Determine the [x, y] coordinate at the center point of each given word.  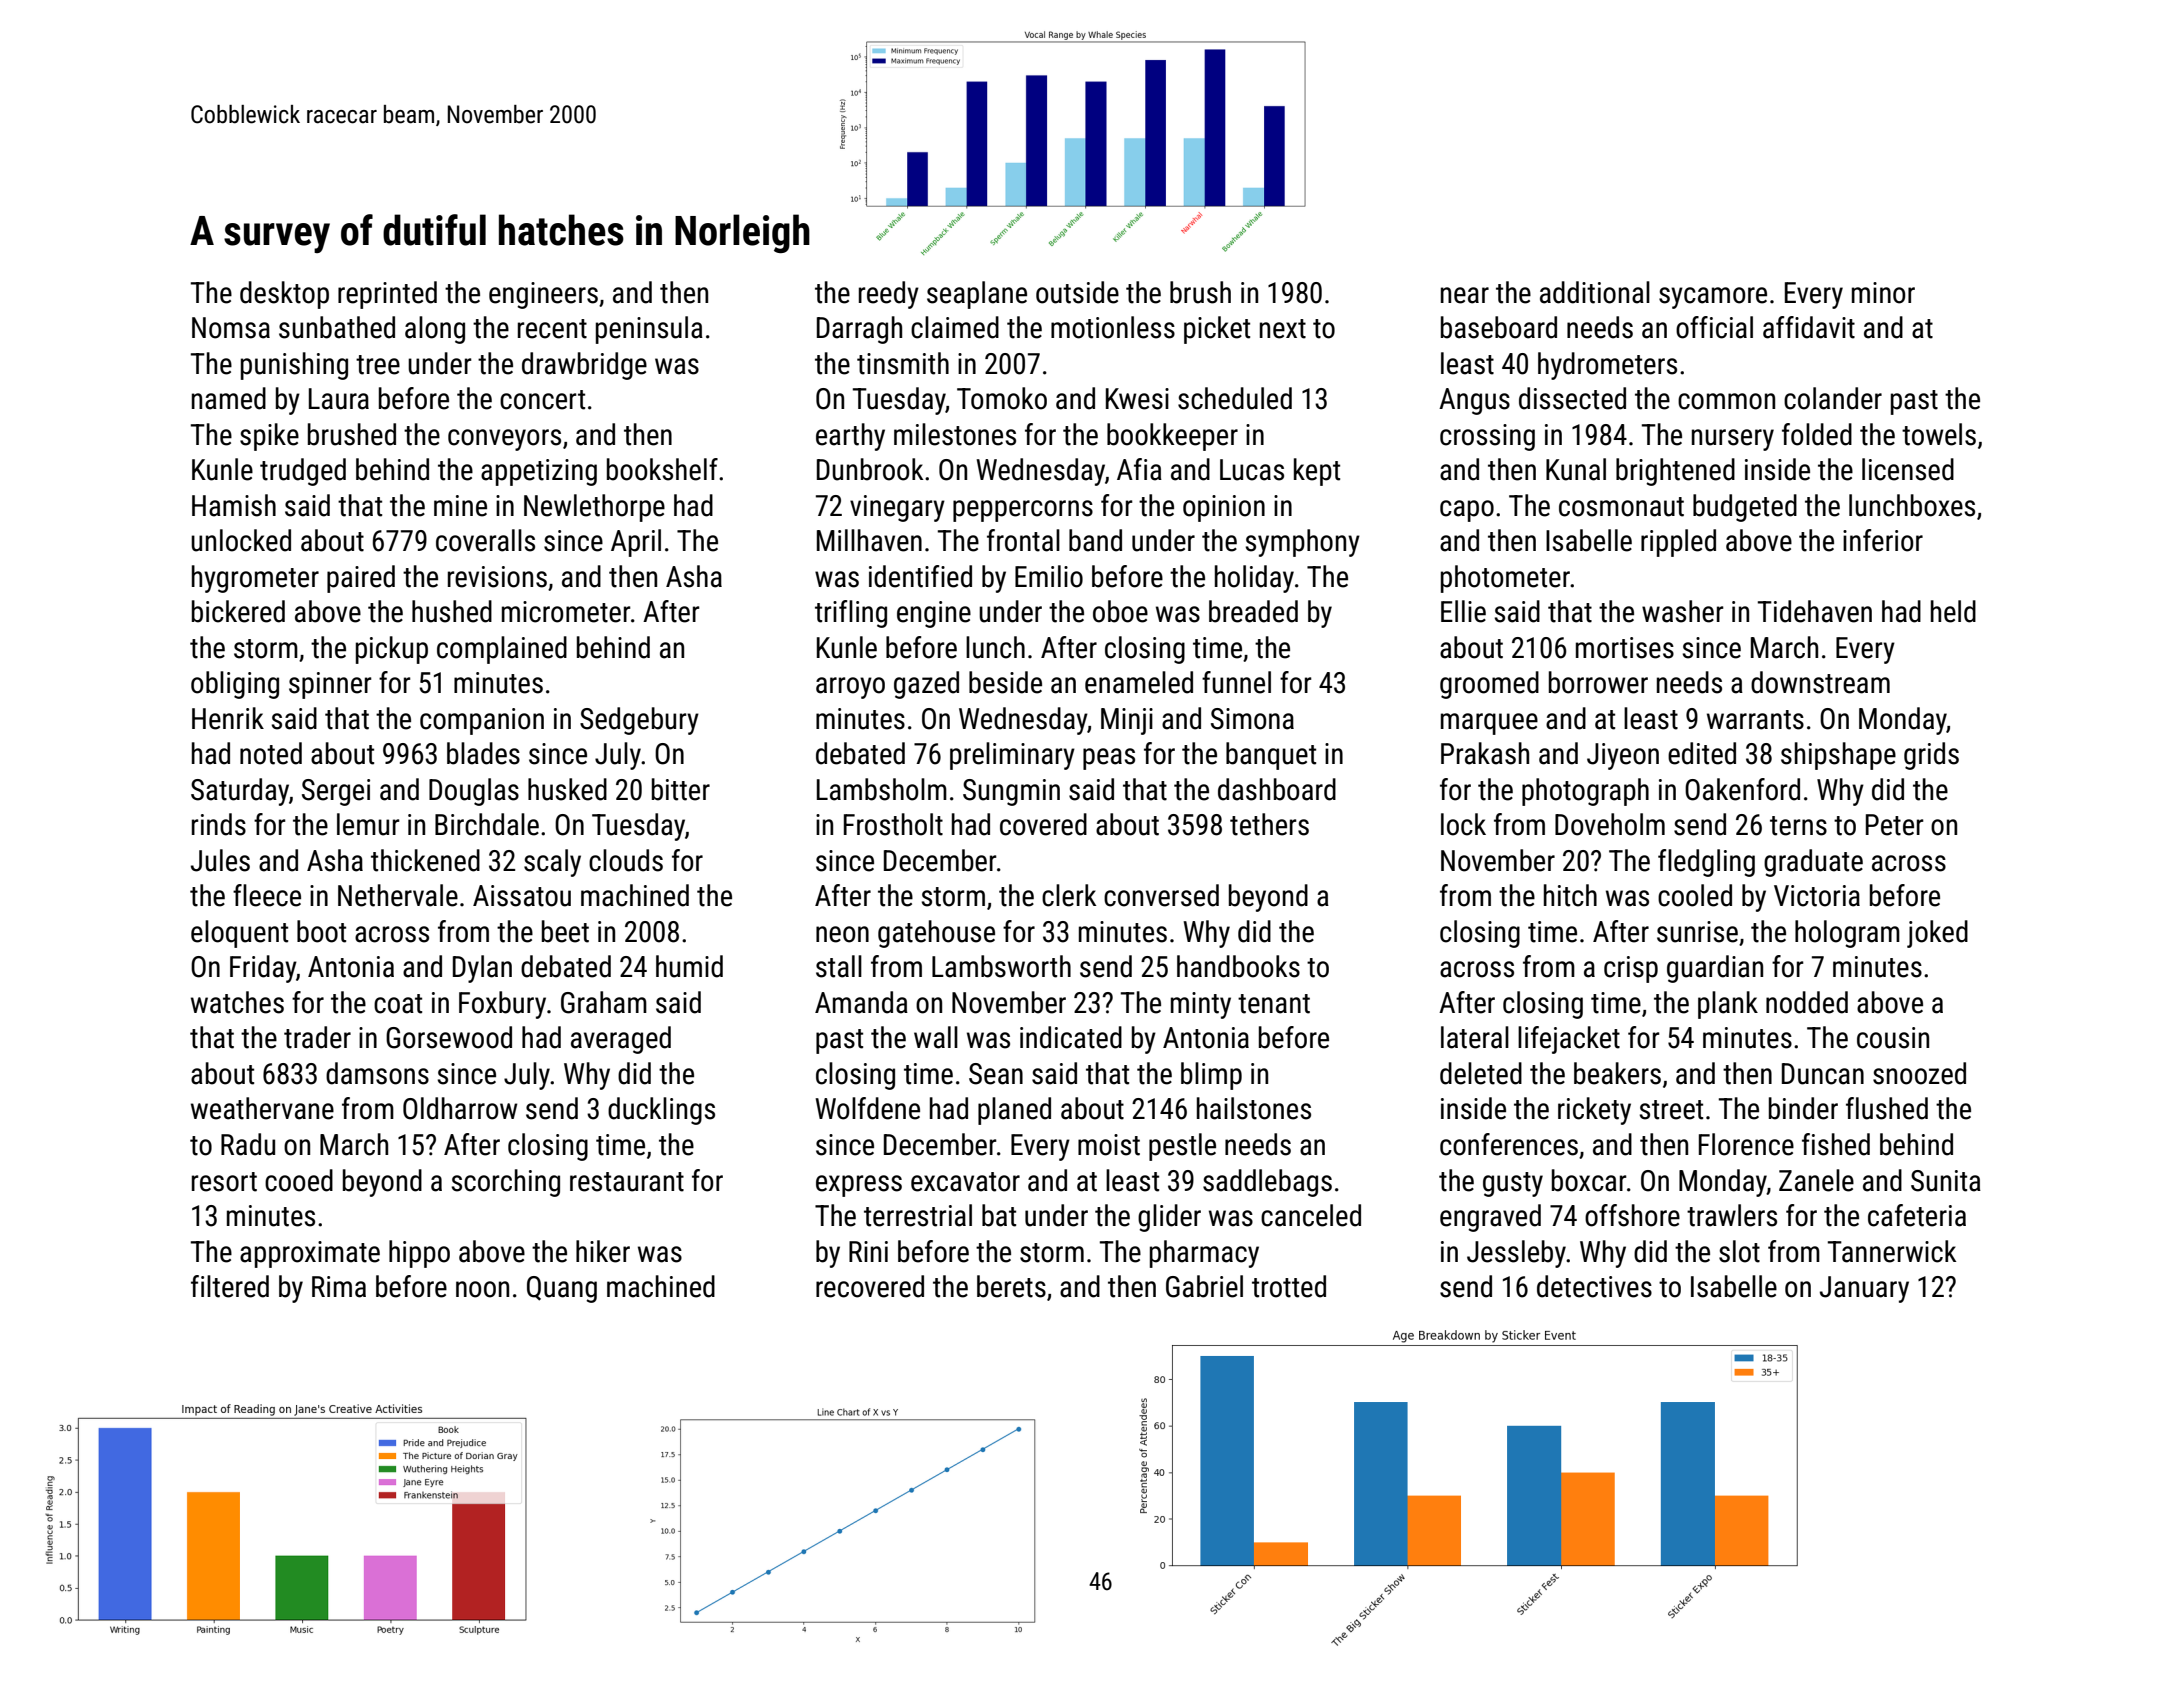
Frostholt [893, 824]
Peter [1895, 825]
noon [482, 1289]
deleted [1481, 1073]
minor [1883, 293]
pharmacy [1204, 1254]
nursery [1733, 440]
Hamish [234, 505]
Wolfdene [868, 1108]
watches [237, 1002]
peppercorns [1023, 511]
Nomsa [231, 328]
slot [1739, 1251]
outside [1077, 292]
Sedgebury [639, 721]
